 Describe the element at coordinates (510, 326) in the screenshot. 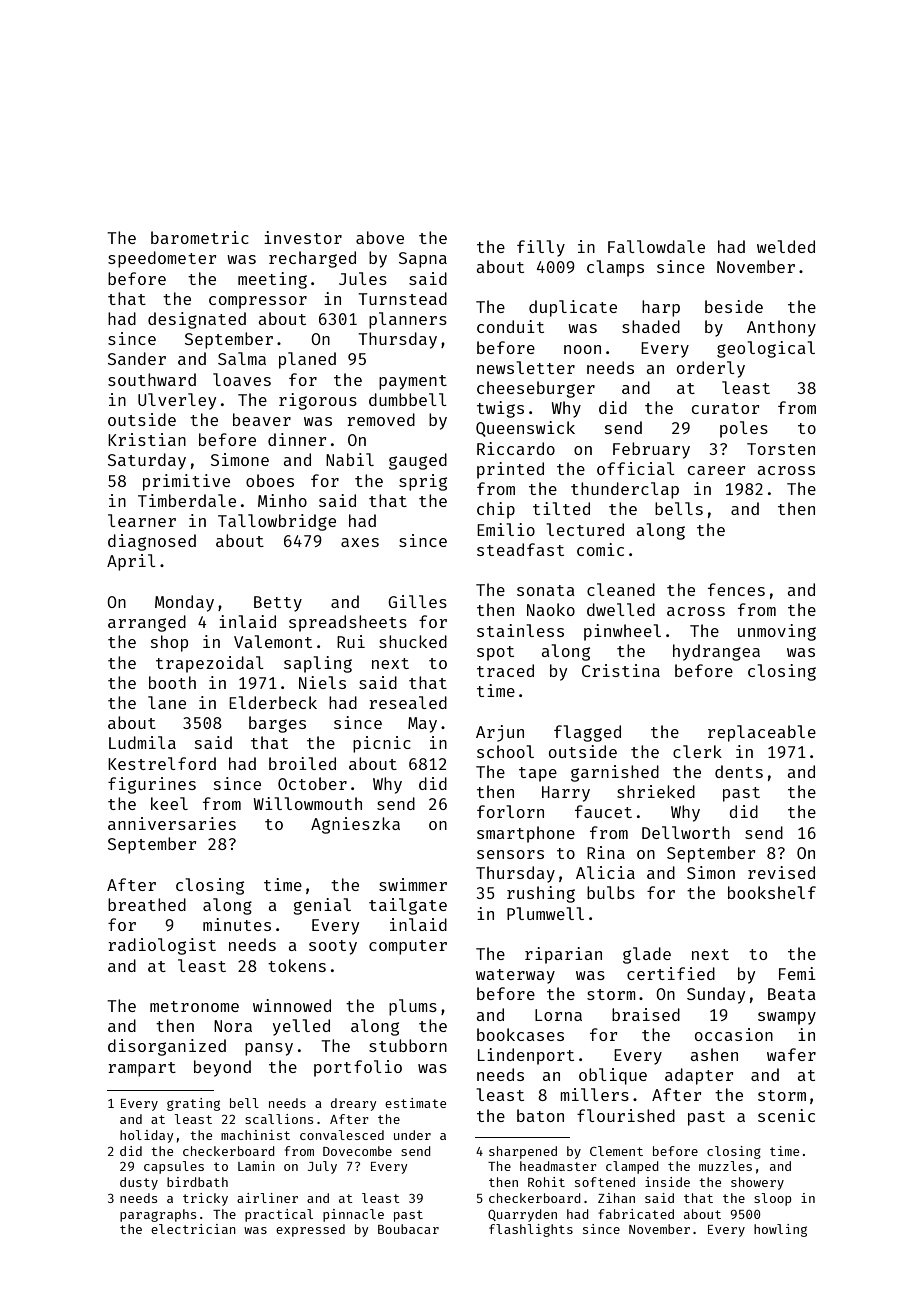

I see `conduit` at that location.
